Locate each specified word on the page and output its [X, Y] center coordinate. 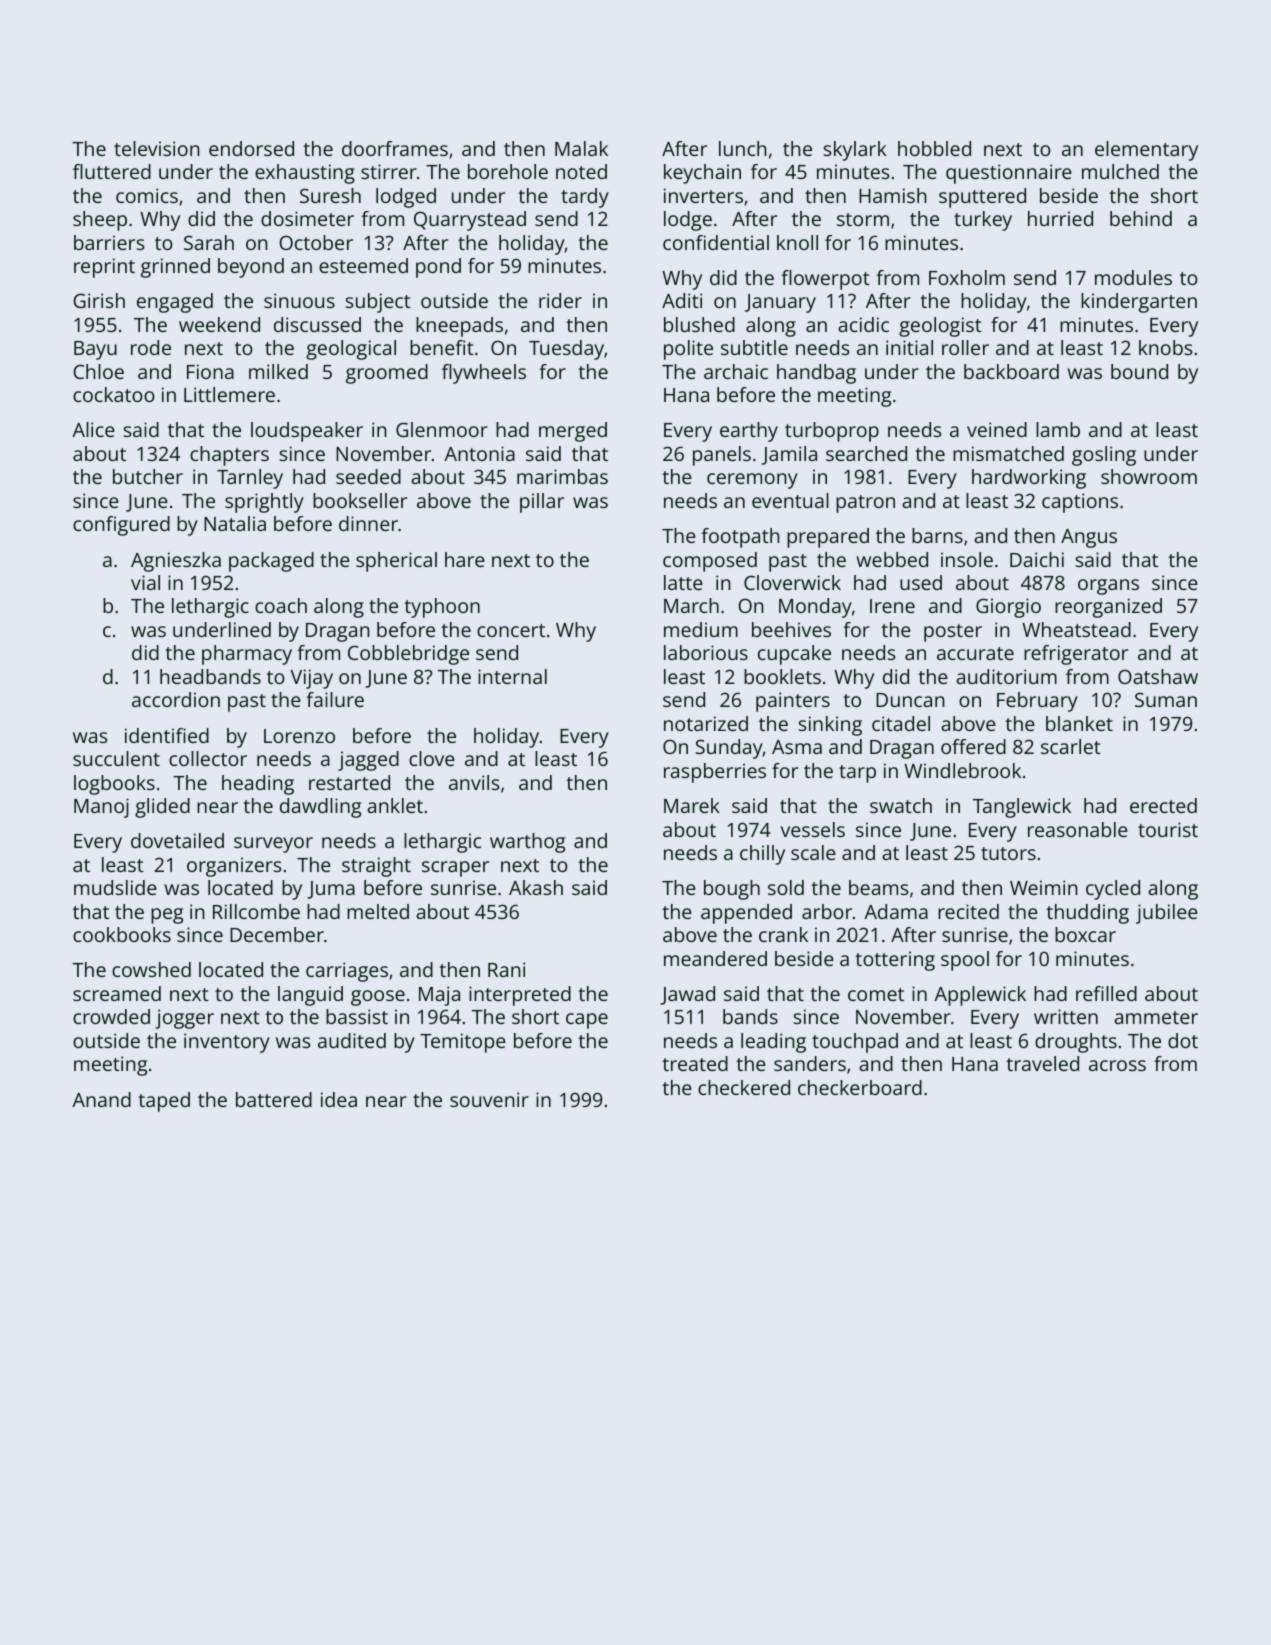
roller [965, 347]
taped [164, 1102]
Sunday [729, 749]
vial [145, 582]
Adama [896, 911]
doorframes [395, 148]
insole [967, 559]
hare [465, 559]
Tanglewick [1022, 808]
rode [151, 347]
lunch [743, 148]
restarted [349, 782]
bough [732, 890]
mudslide [115, 887]
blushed [699, 324]
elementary [1146, 151]
